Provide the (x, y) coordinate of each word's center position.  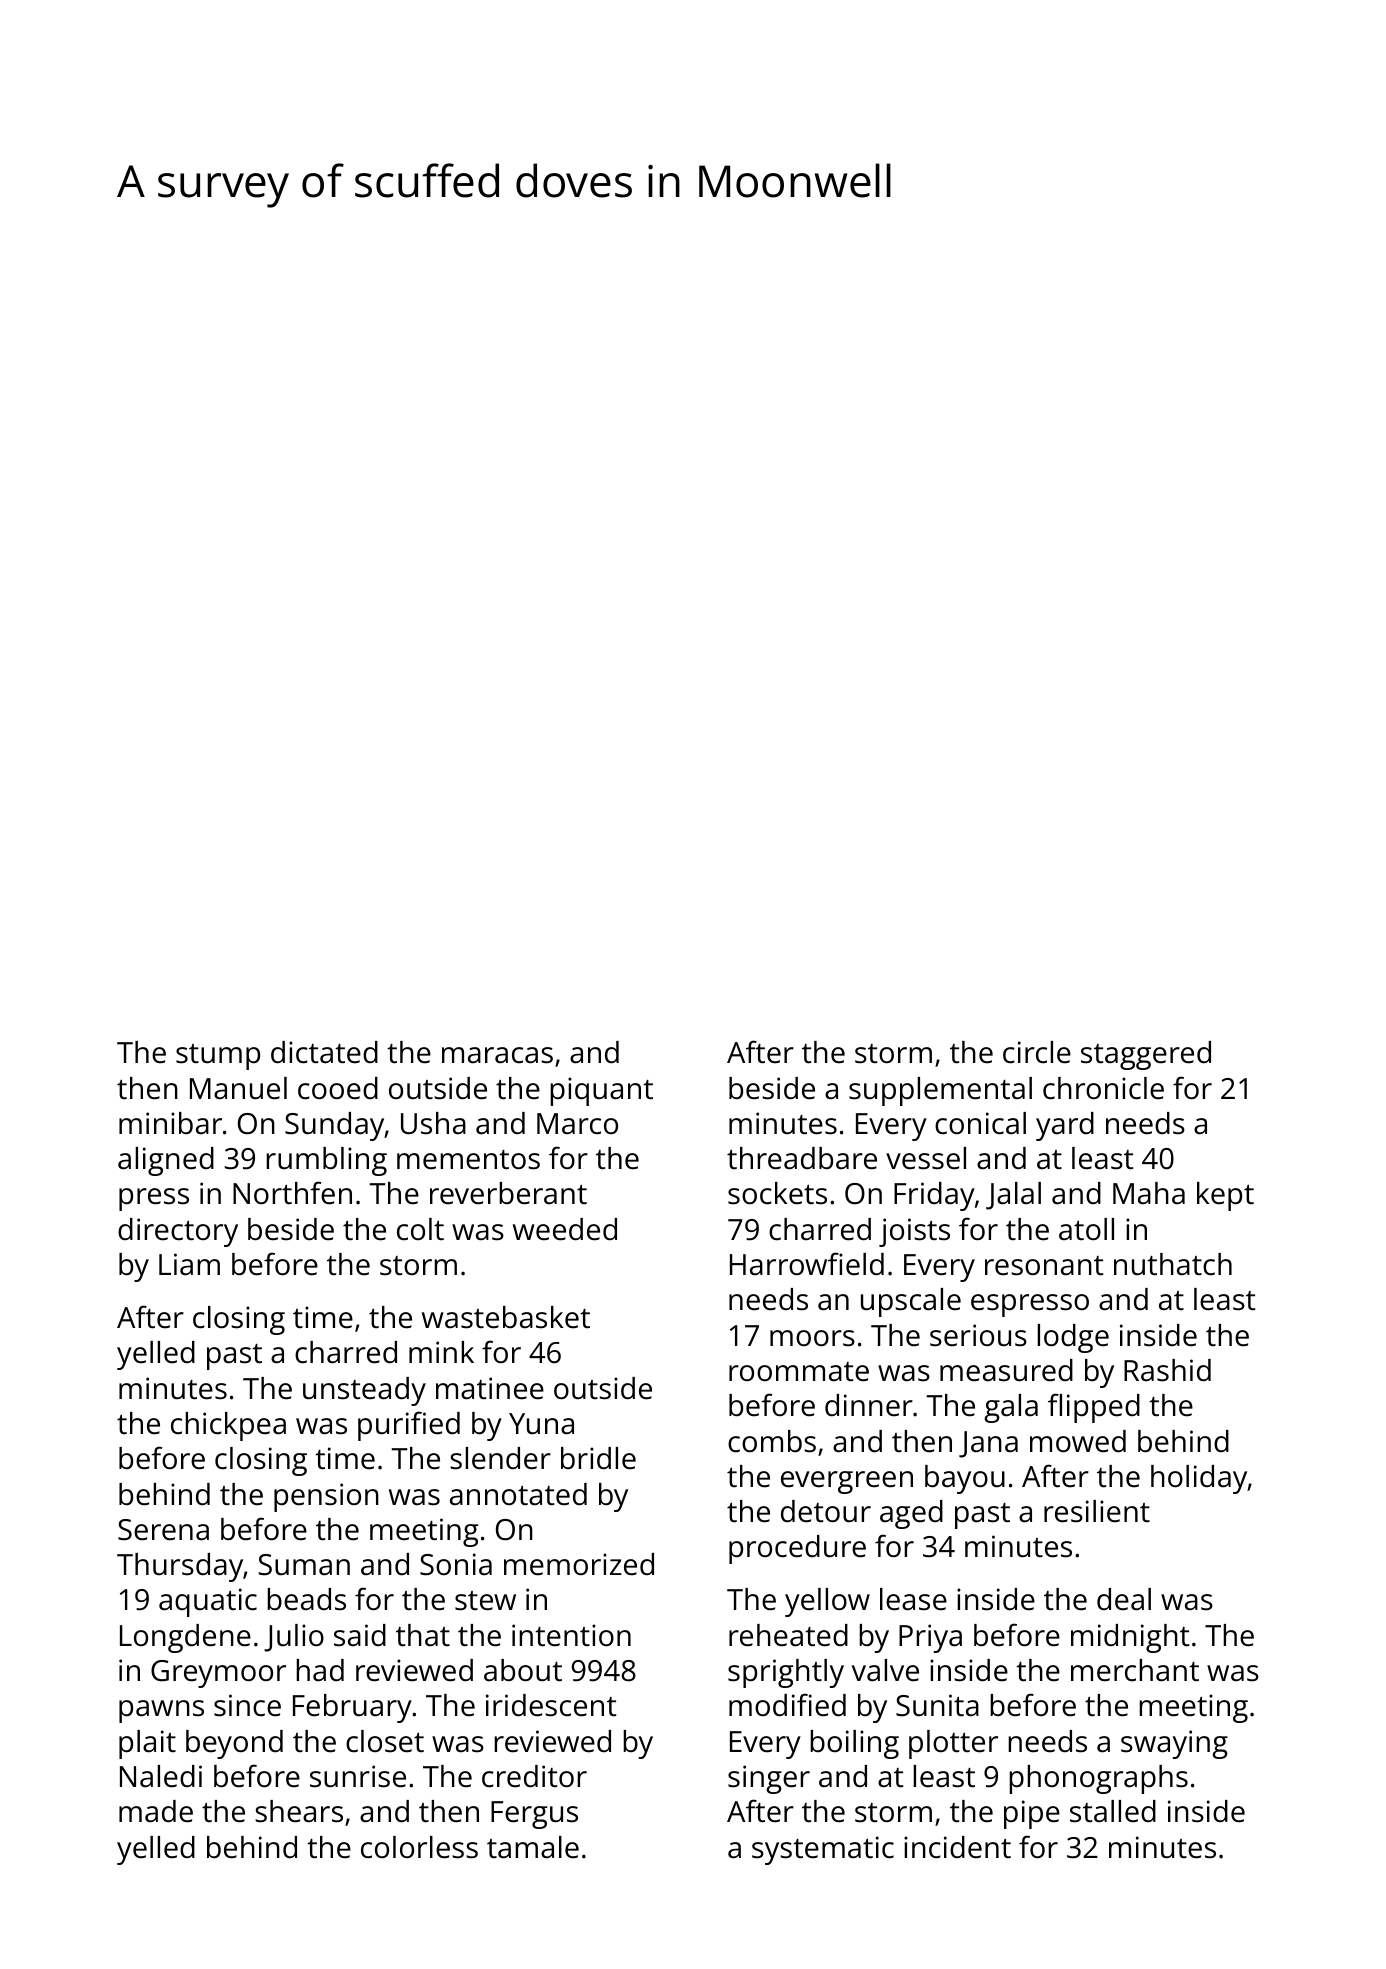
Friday (934, 1196)
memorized (579, 1564)
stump (218, 1057)
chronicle (1103, 1088)
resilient (1097, 1511)
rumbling (326, 1161)
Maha (1149, 1193)
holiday (1199, 1479)
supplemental (940, 1091)
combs (772, 1441)
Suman (304, 1565)
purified (409, 1426)
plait (147, 1744)
